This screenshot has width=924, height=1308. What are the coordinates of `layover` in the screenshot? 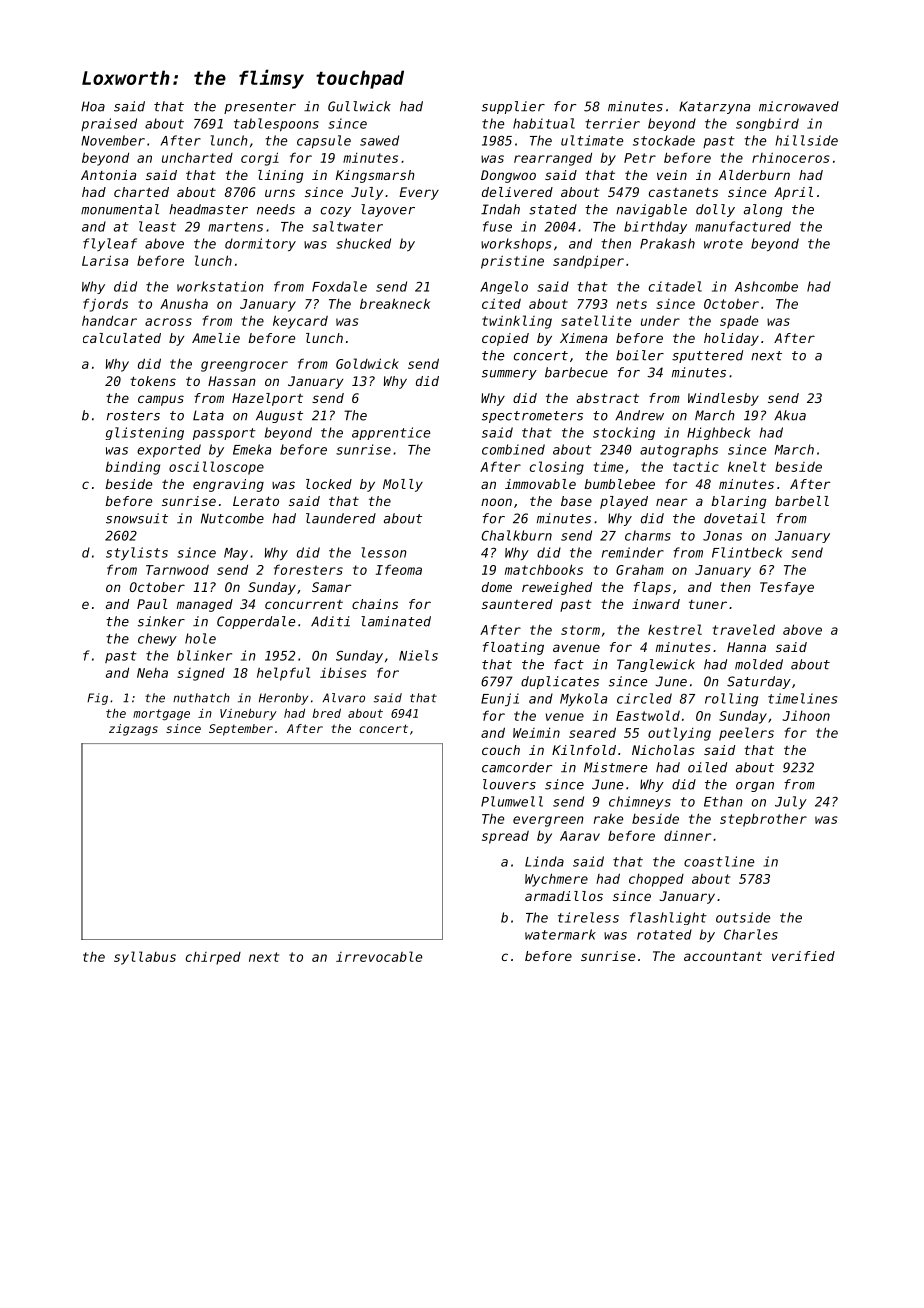 It's located at (388, 210).
